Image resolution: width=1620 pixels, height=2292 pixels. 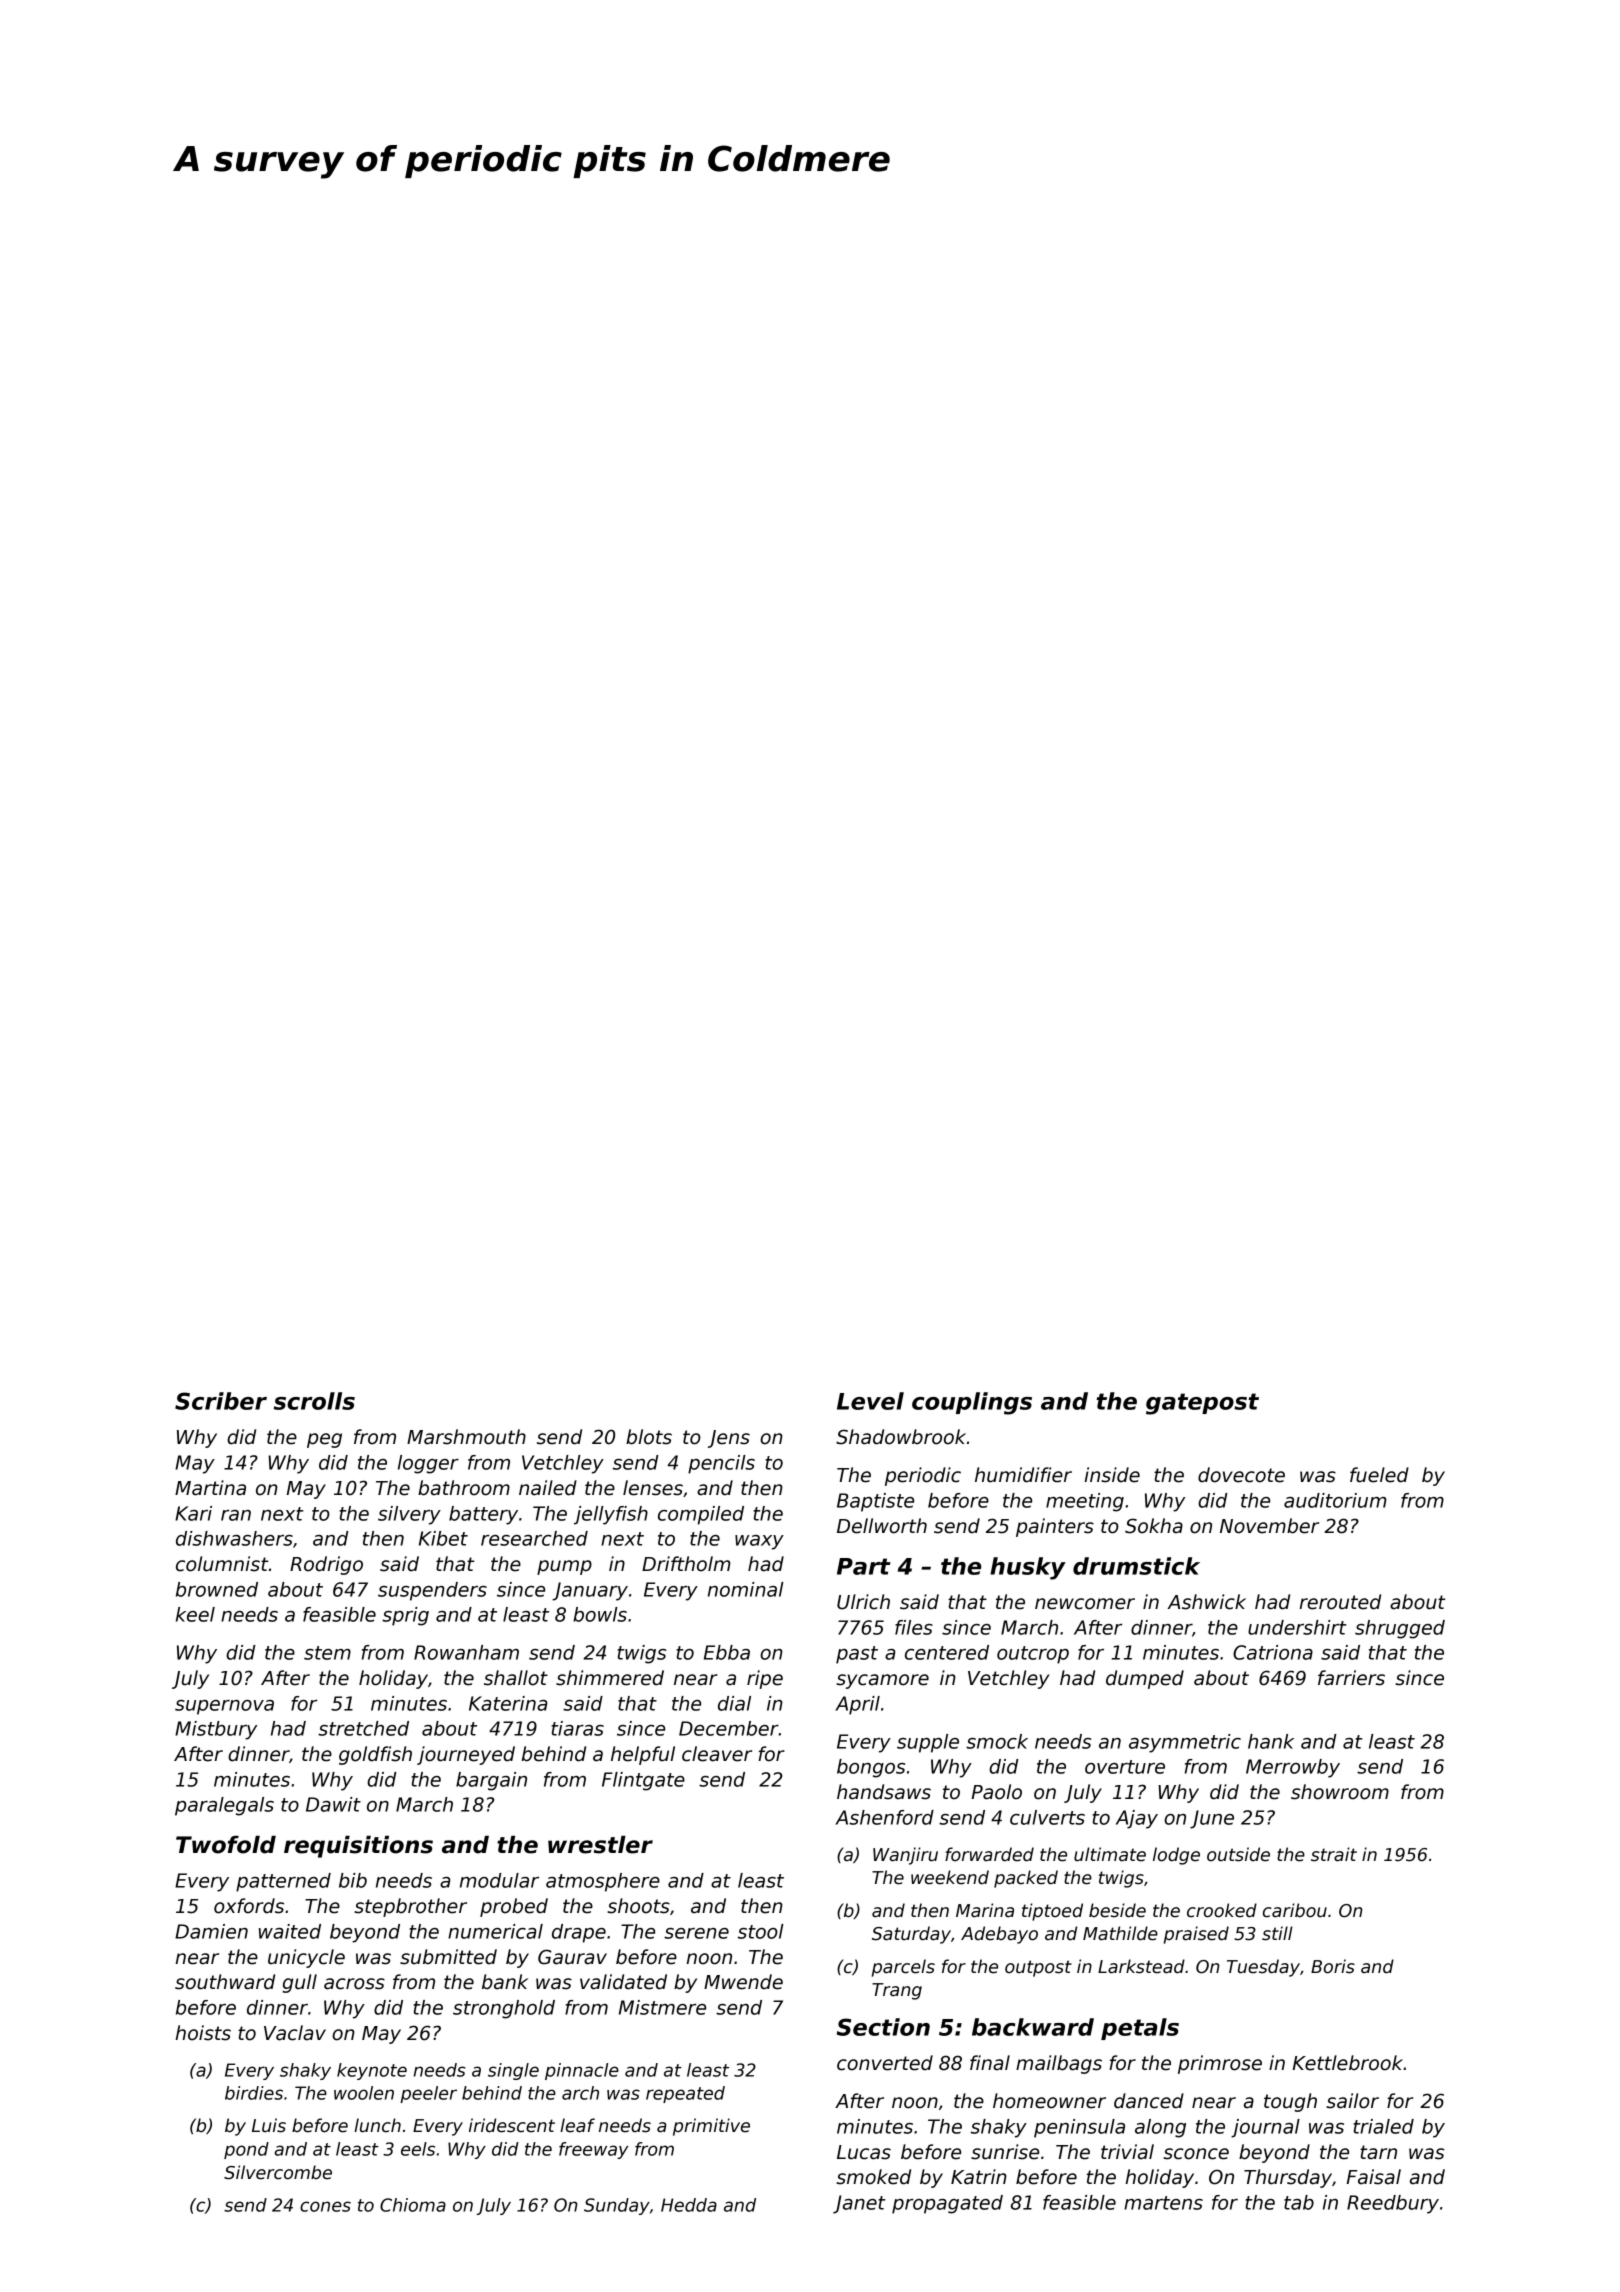 What do you see at coordinates (1352, 2101) in the page?
I see `sailor` at bounding box center [1352, 2101].
